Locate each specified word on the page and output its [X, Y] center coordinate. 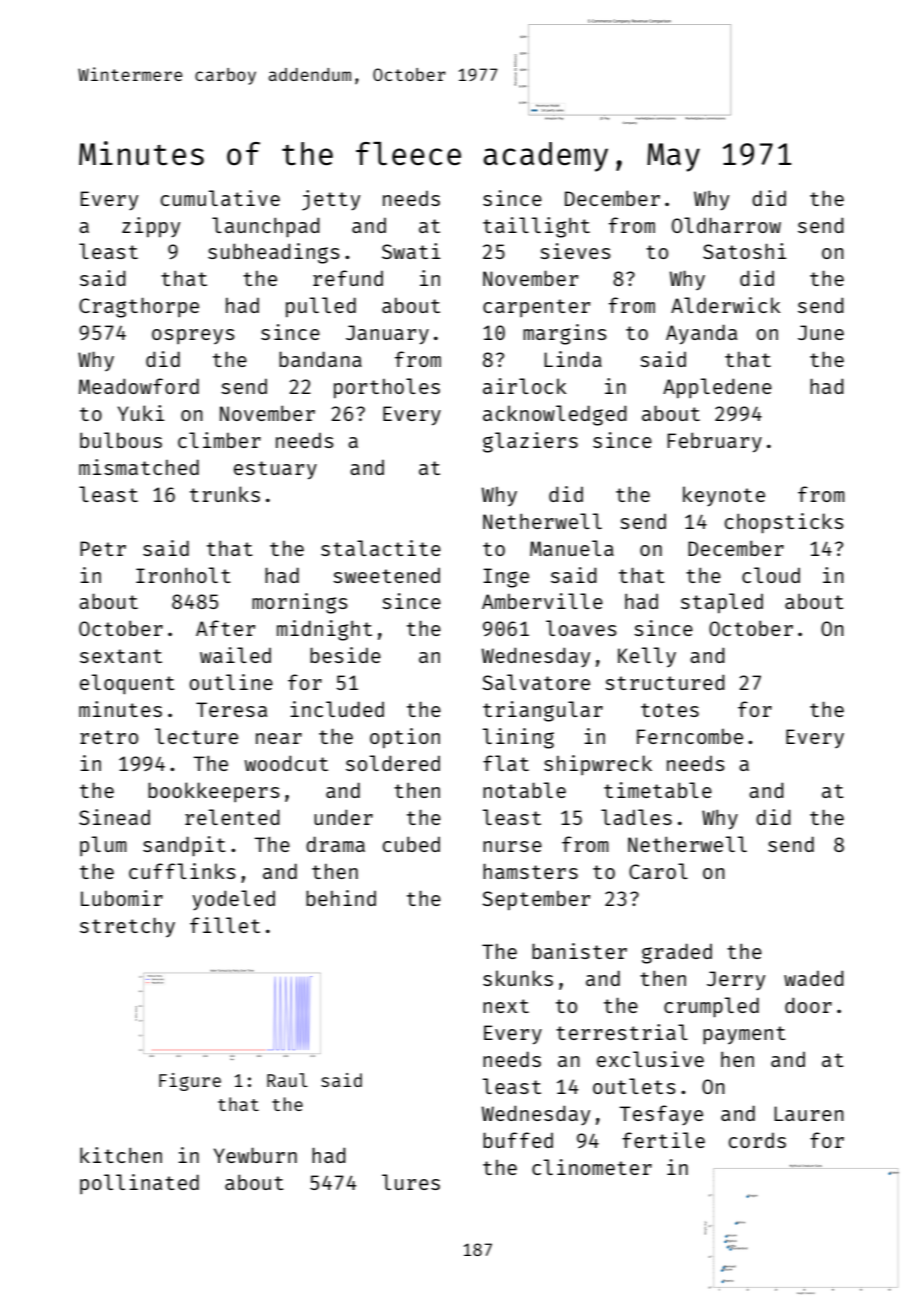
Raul [287, 1080]
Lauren [809, 1113]
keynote [724, 496]
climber [219, 440]
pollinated [139, 1184]
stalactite [381, 548]
